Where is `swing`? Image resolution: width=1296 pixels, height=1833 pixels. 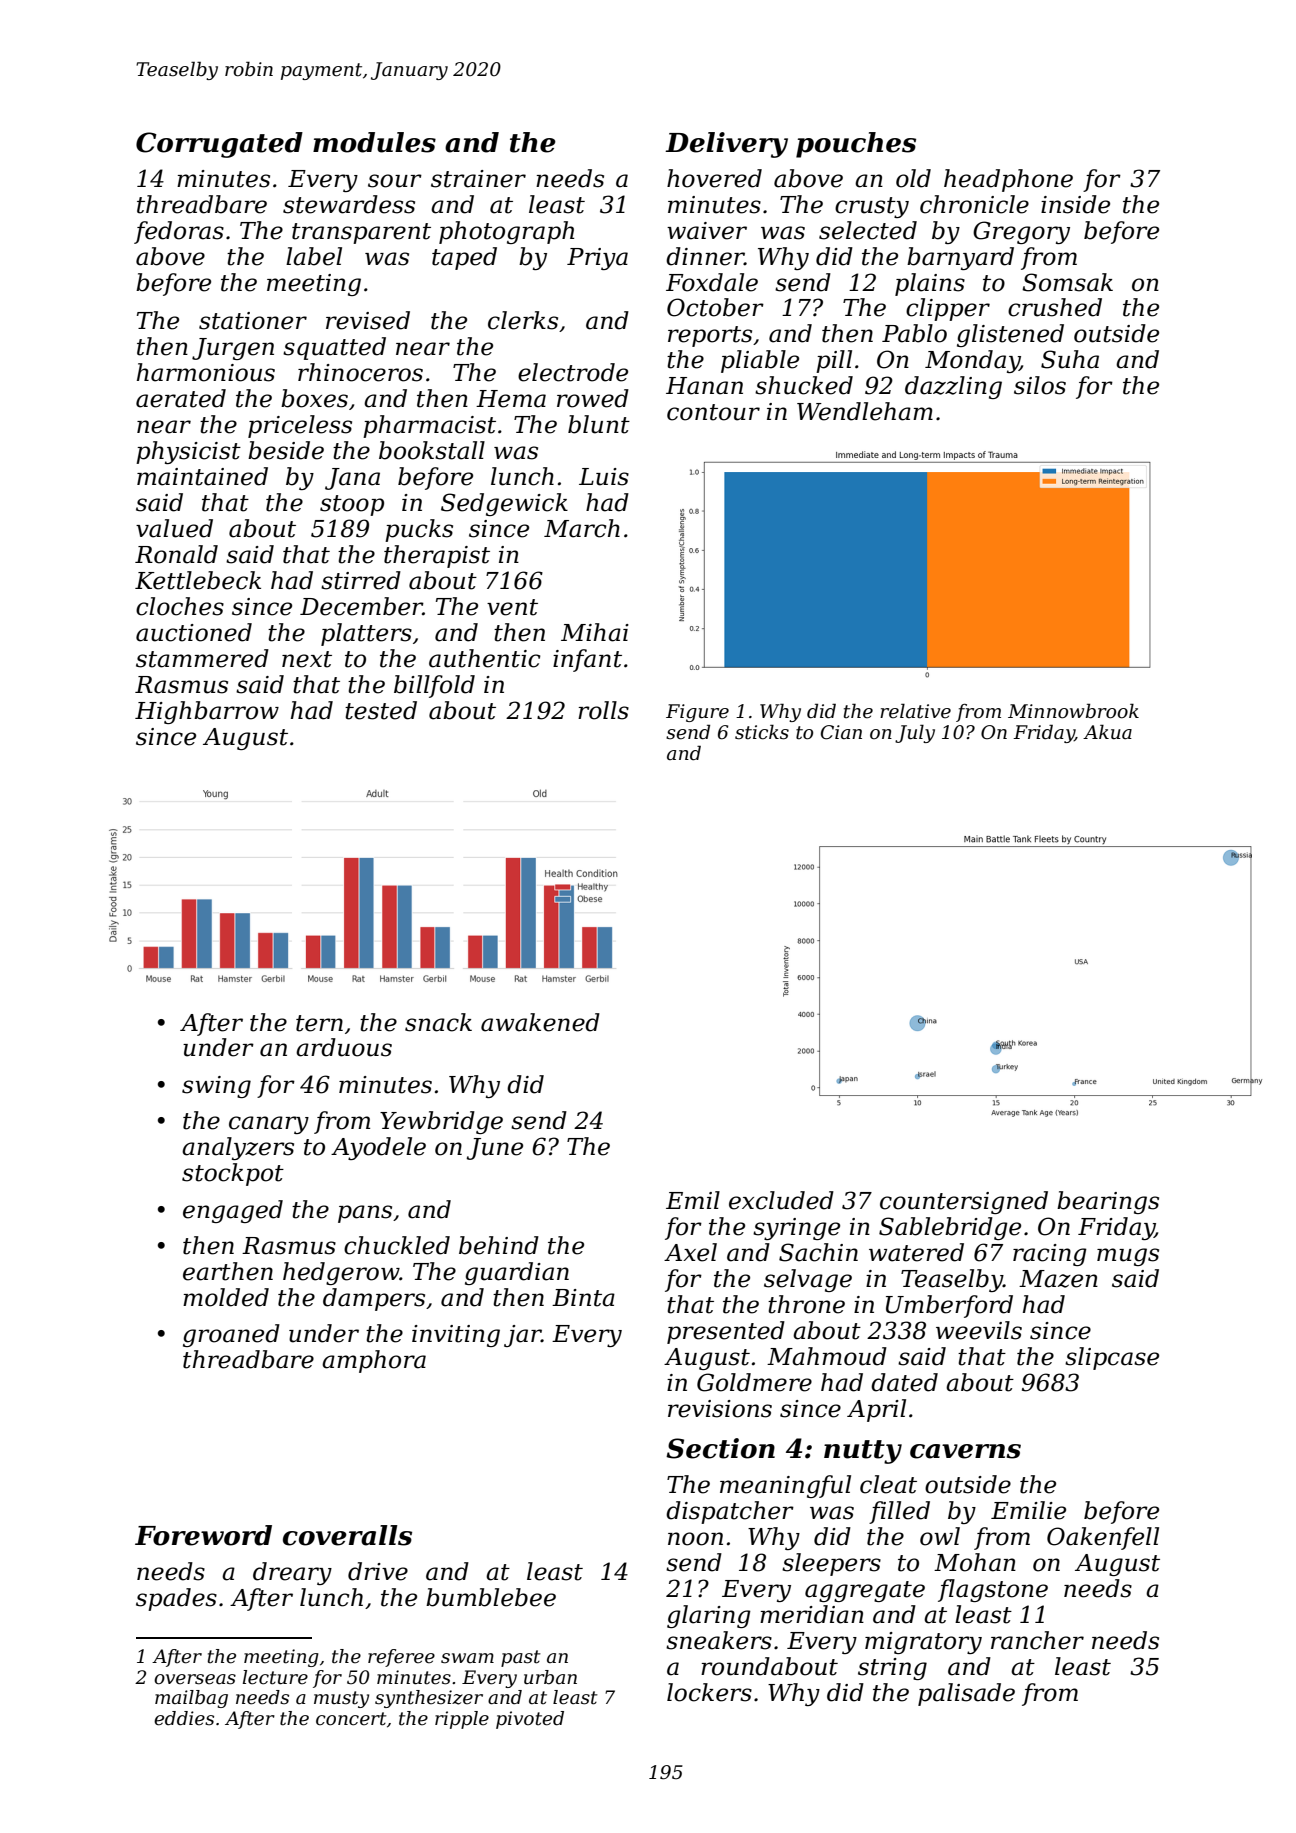 swing is located at coordinates (216, 1087).
